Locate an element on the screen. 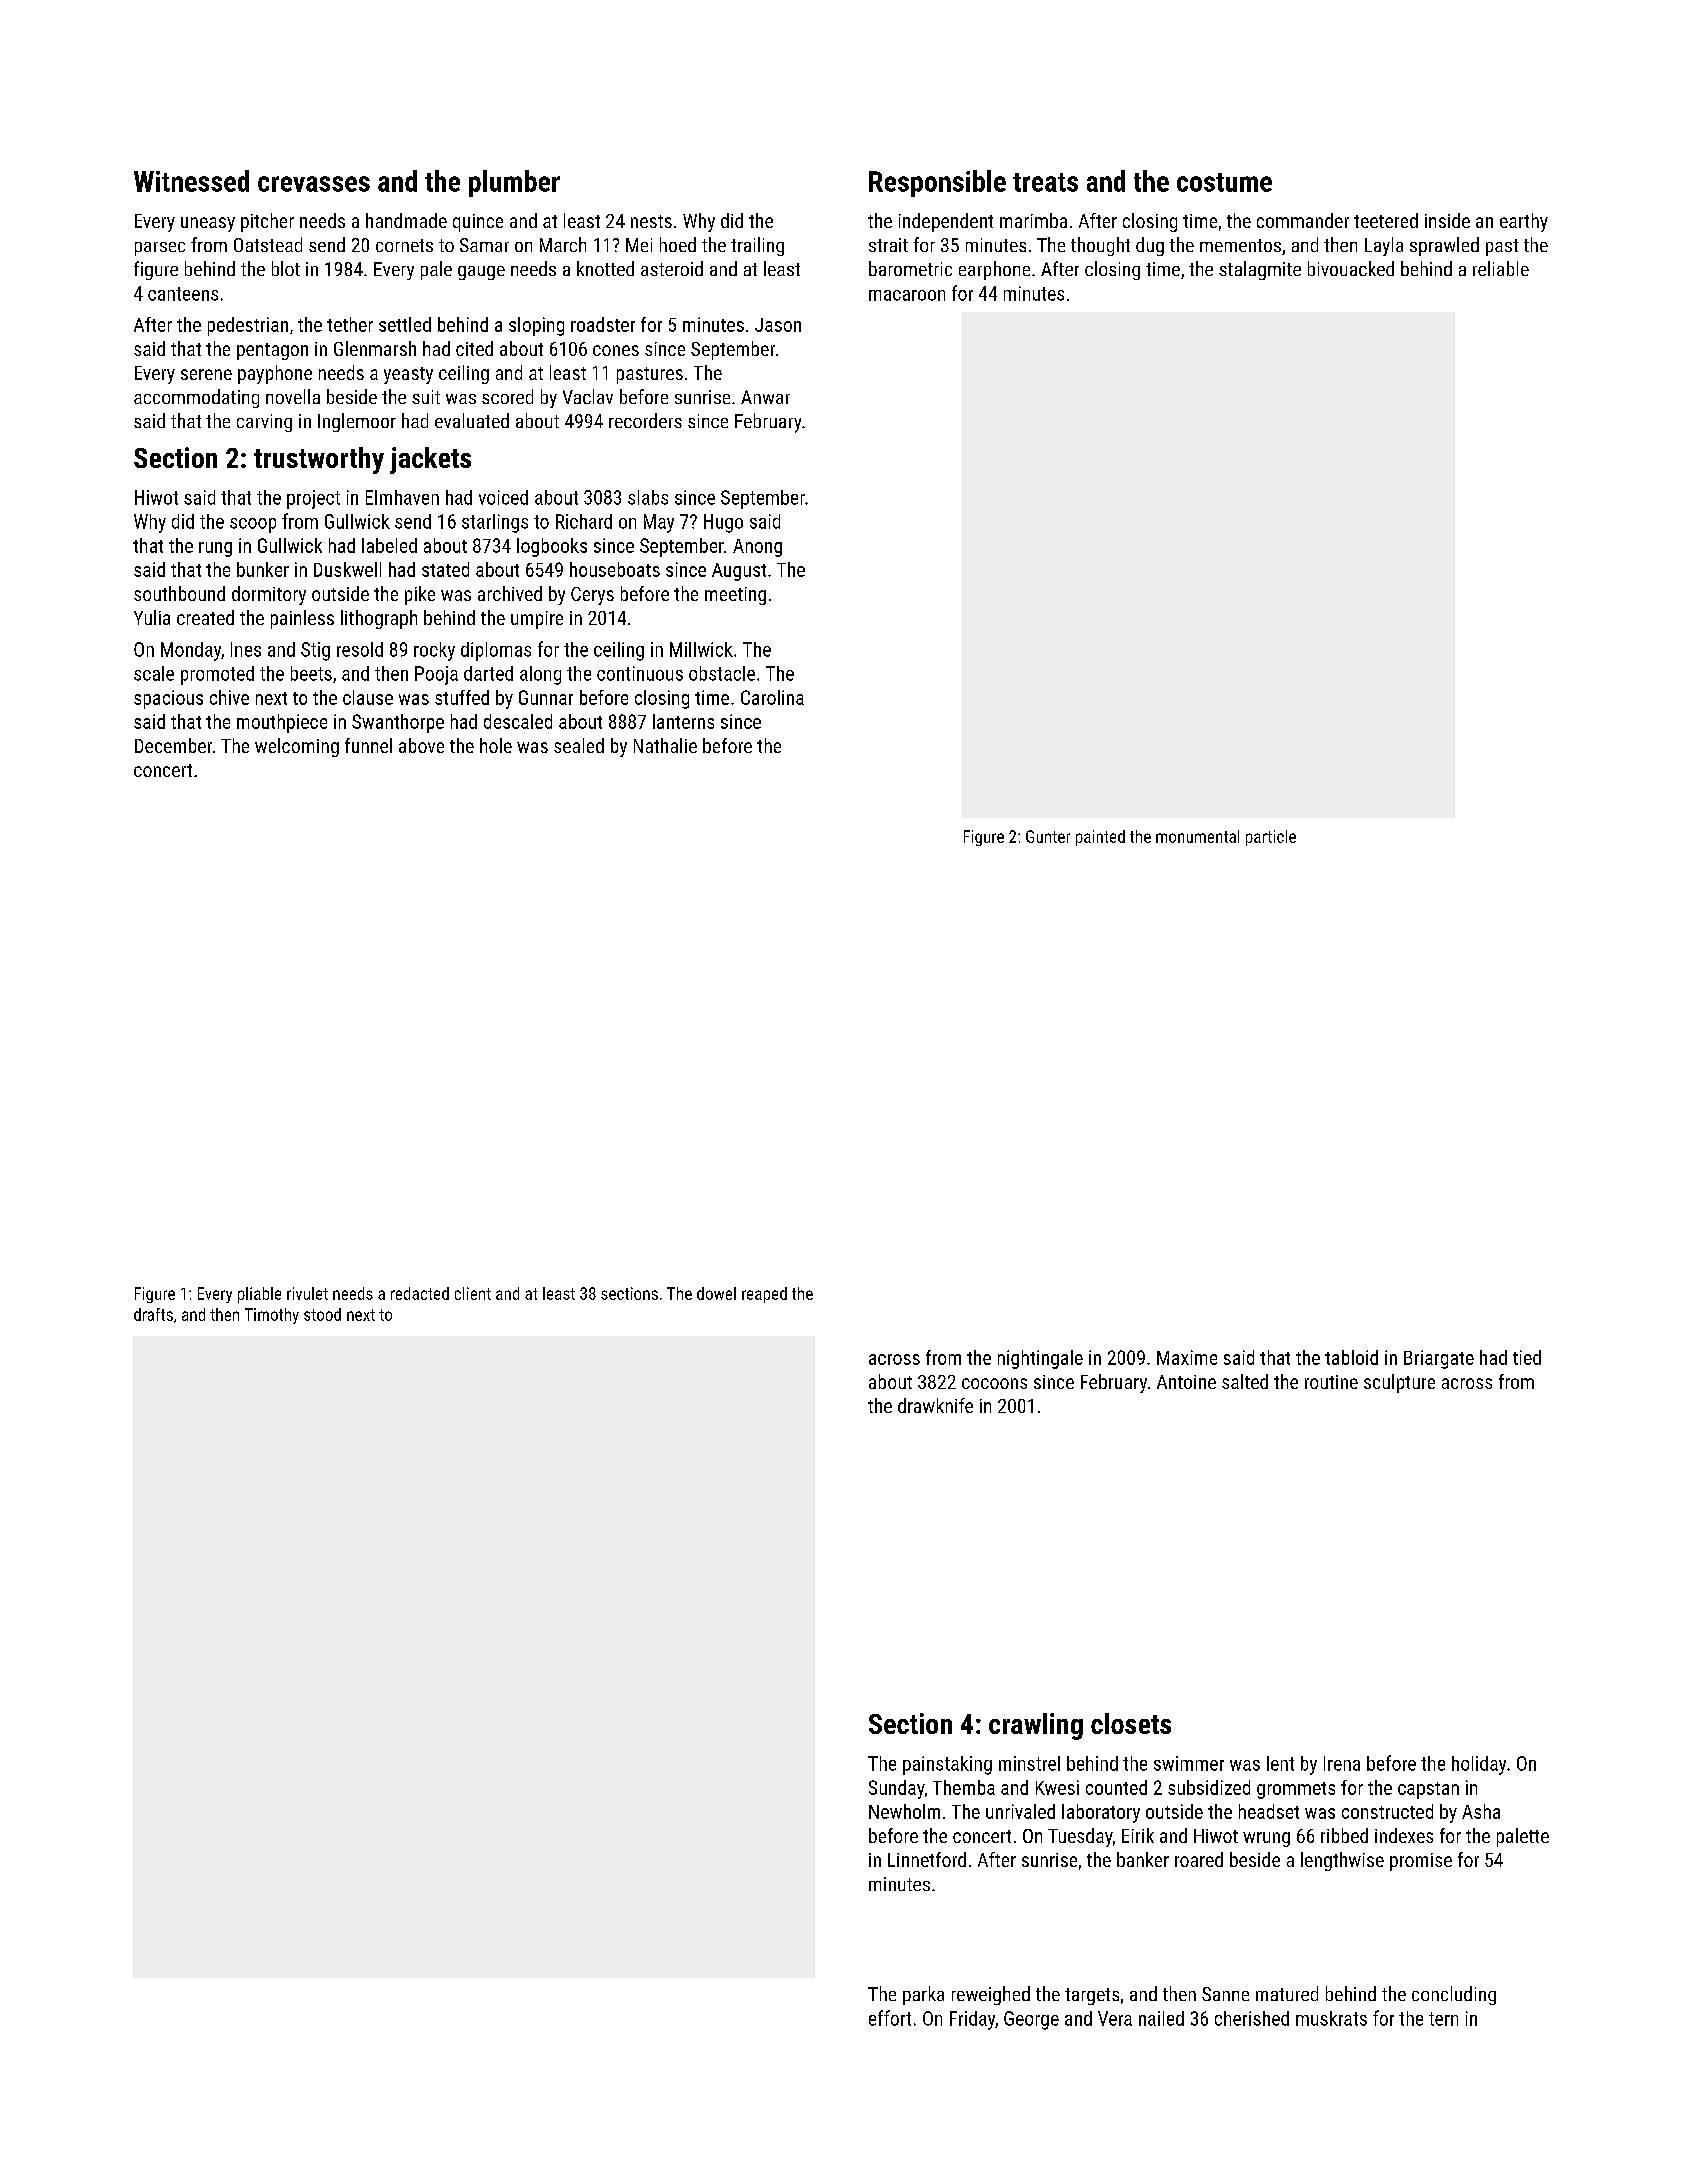  costume is located at coordinates (1224, 182).
